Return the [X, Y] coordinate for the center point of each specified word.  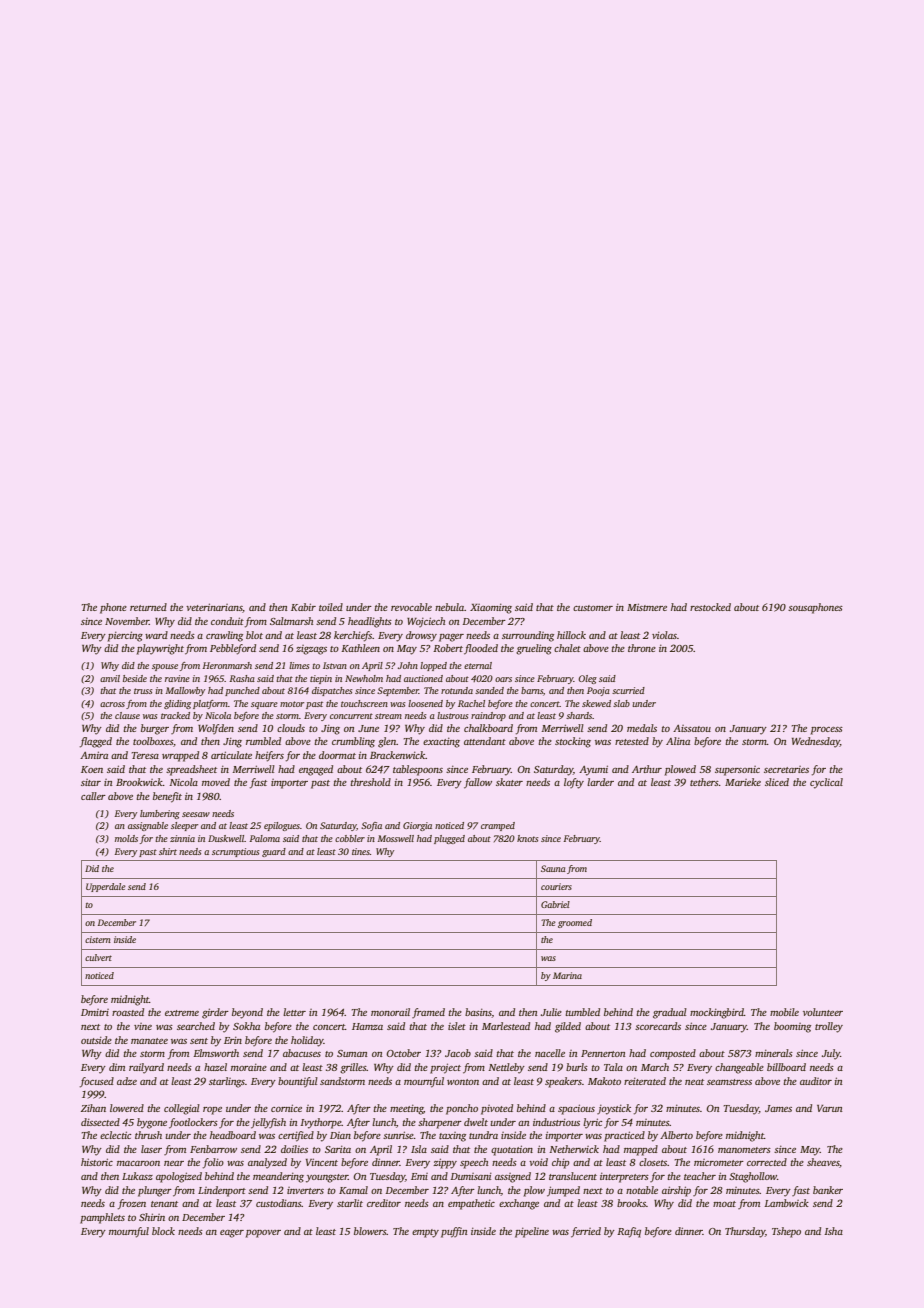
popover [263, 1234]
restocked [710, 607]
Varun [829, 1108]
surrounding [528, 636]
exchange [519, 1204]
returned [148, 607]
